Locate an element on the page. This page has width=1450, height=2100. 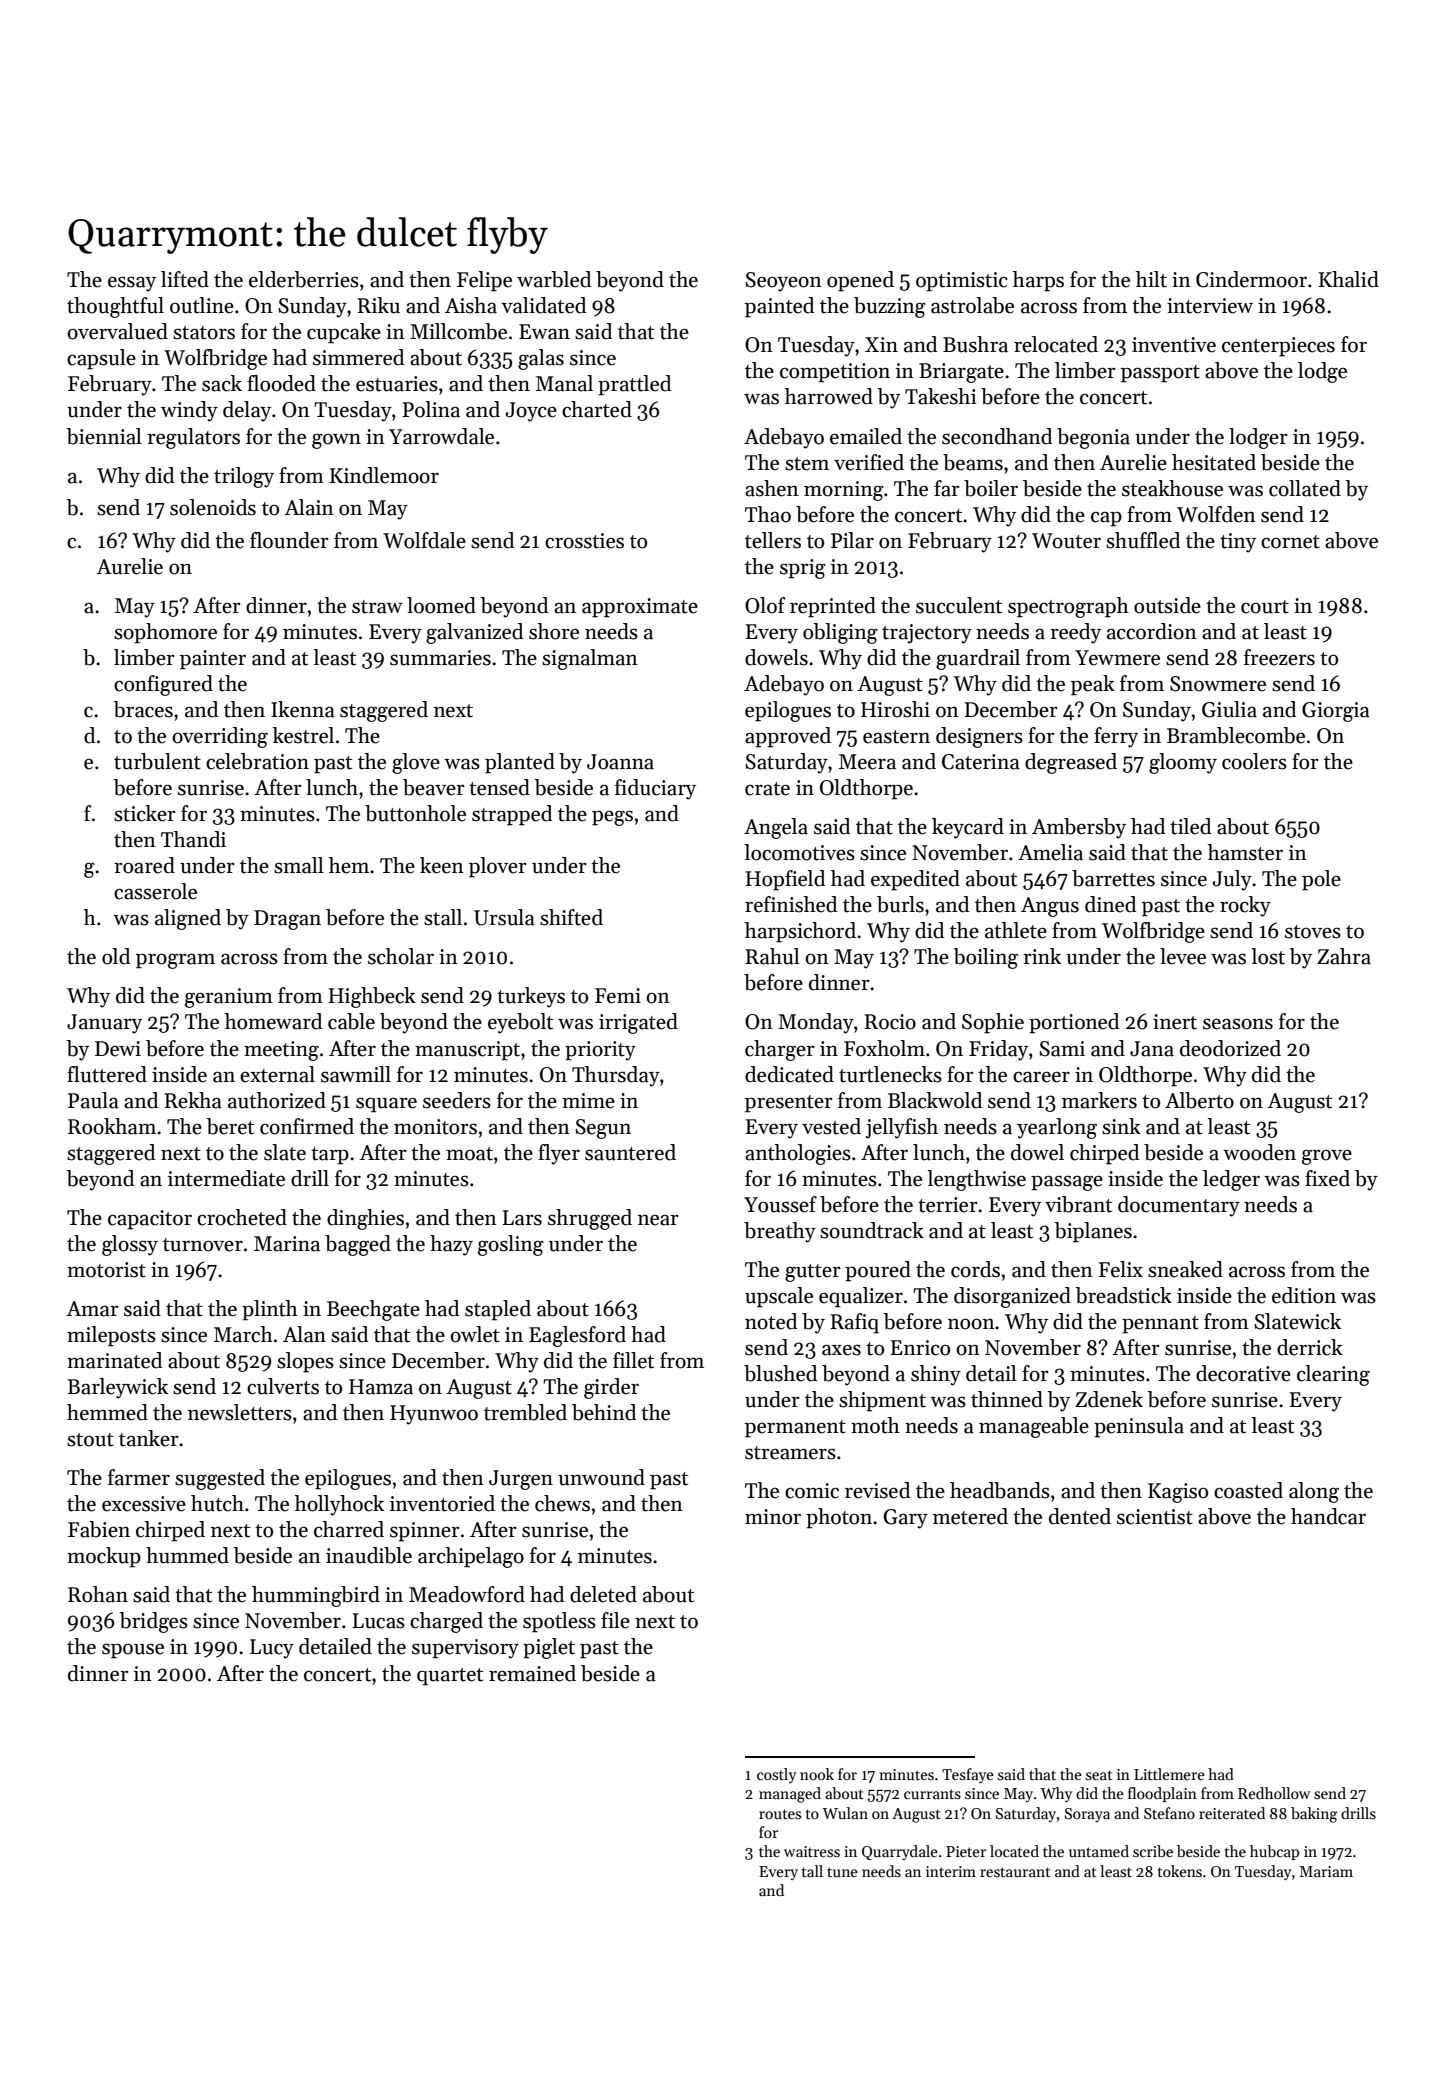
braces is located at coordinates (143, 709).
